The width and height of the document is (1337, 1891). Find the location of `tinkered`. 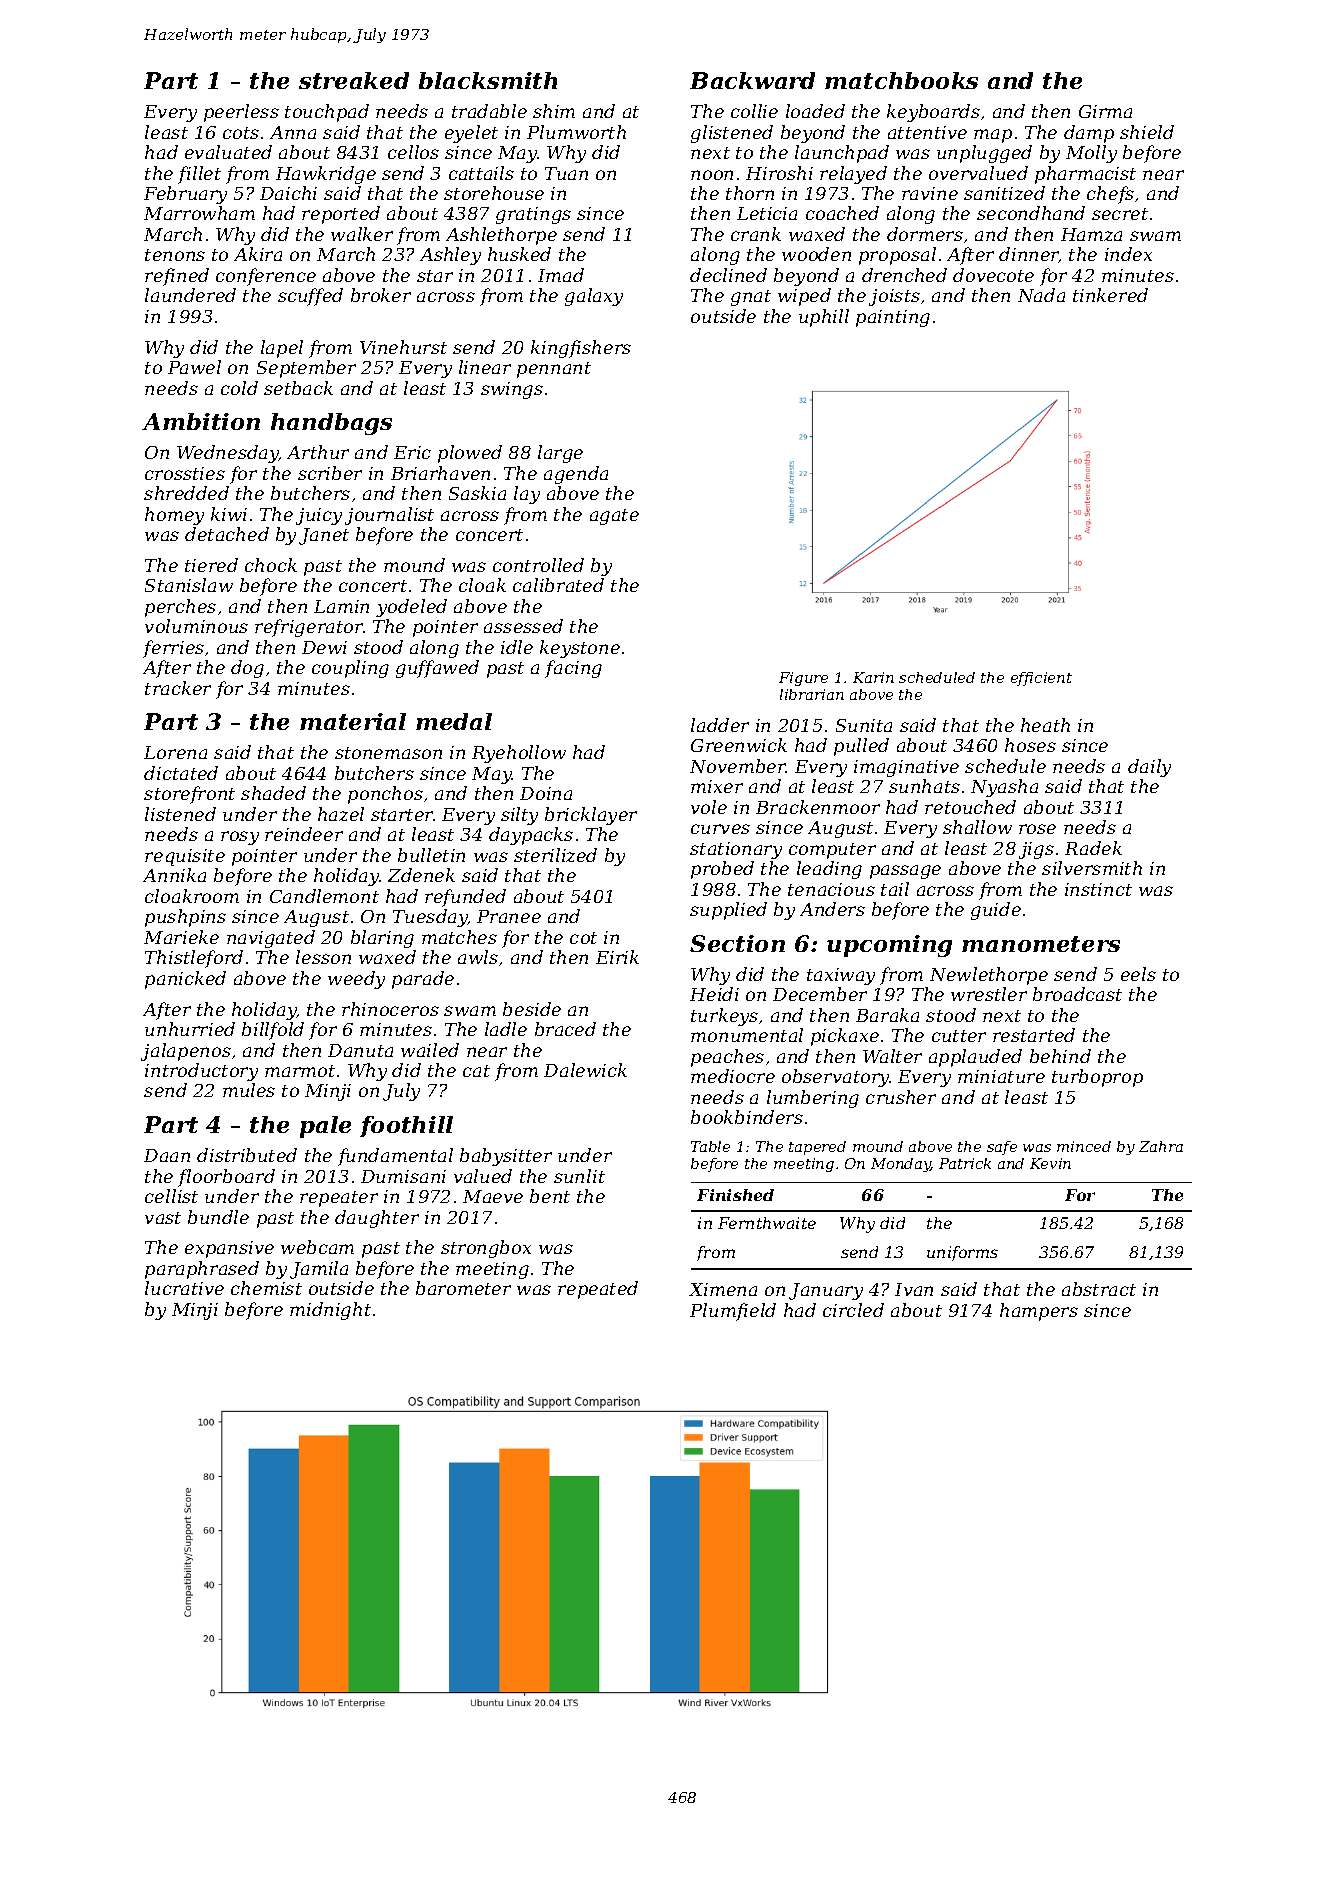

tinkered is located at coordinates (1110, 295).
